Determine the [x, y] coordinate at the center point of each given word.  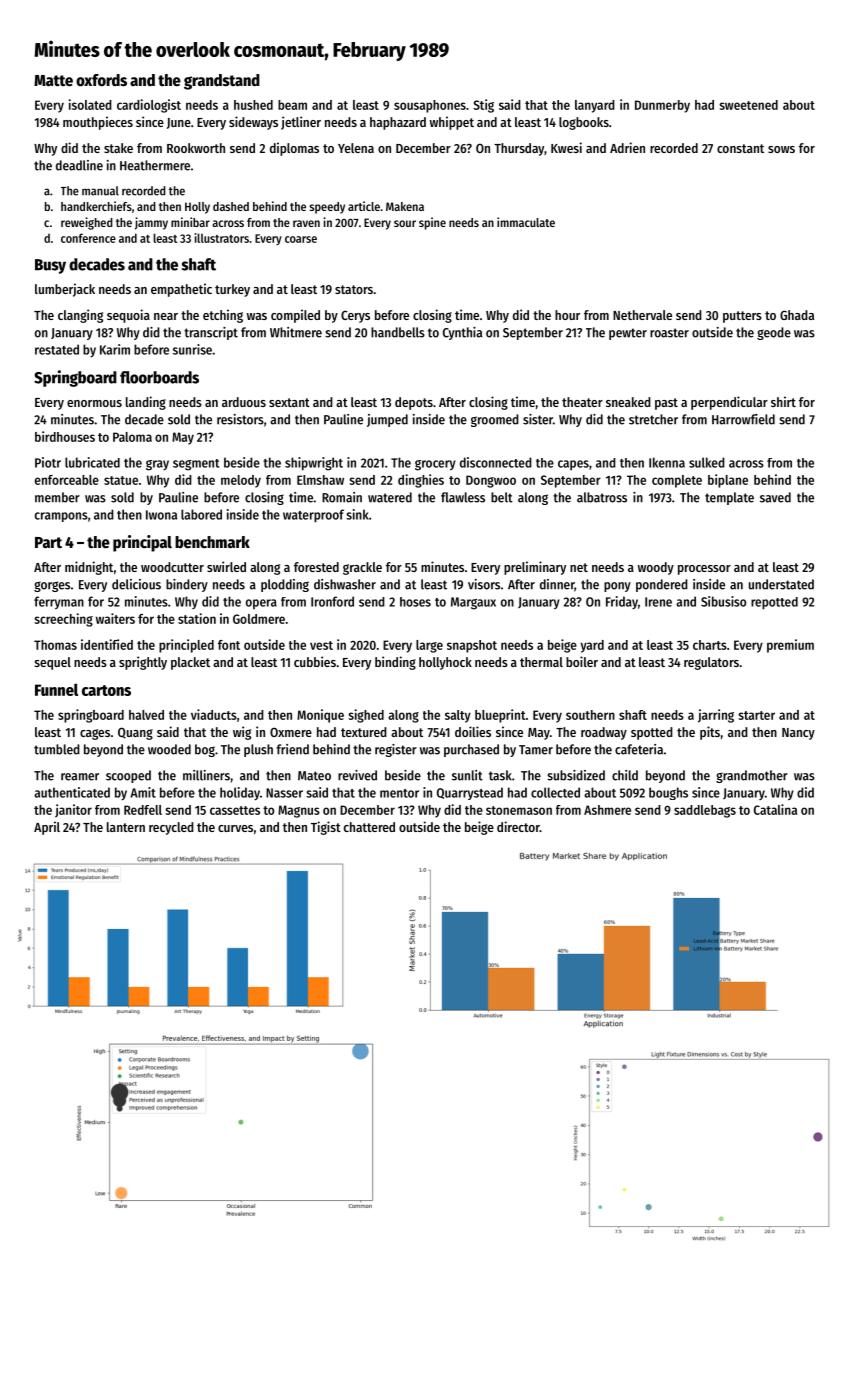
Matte [53, 81]
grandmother [752, 776]
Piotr [48, 462]
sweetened [748, 105]
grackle [362, 568]
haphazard [398, 123]
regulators [711, 663]
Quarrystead [470, 793]
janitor [73, 811]
